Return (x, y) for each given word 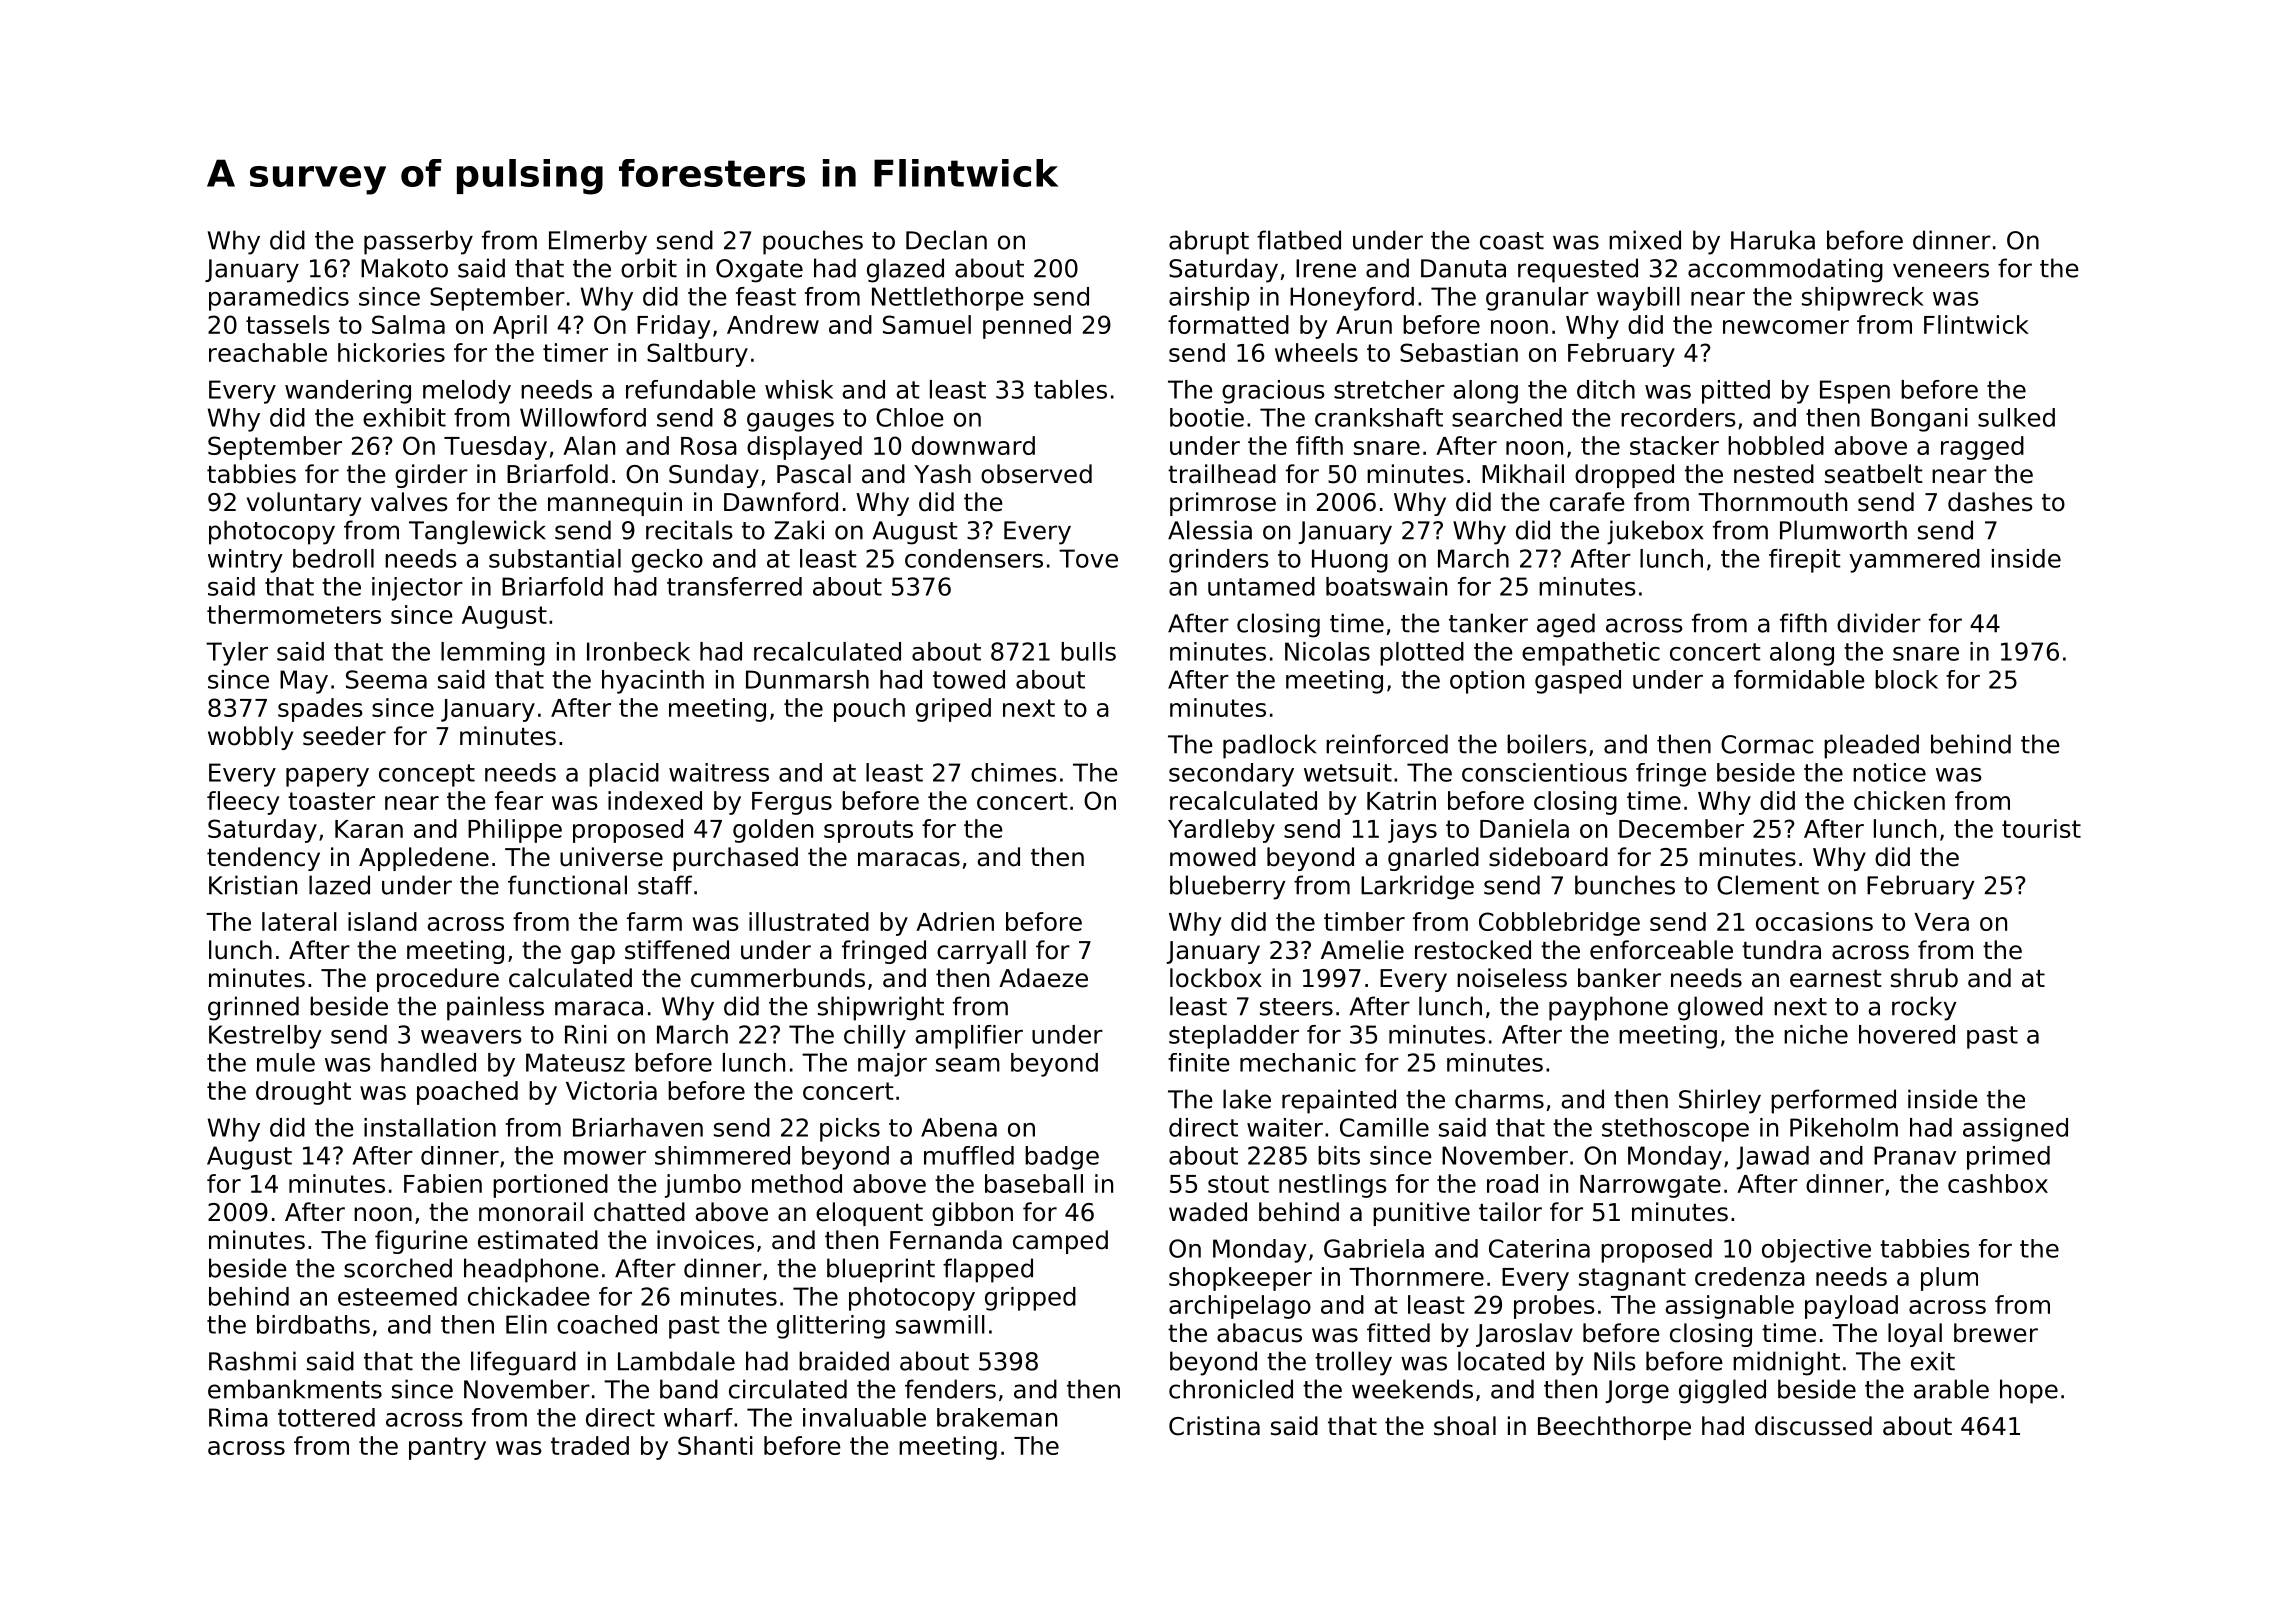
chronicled (1231, 1389)
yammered (1914, 561)
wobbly (250, 738)
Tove (1088, 558)
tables (1070, 389)
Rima (238, 1417)
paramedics (279, 299)
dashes (1990, 502)
